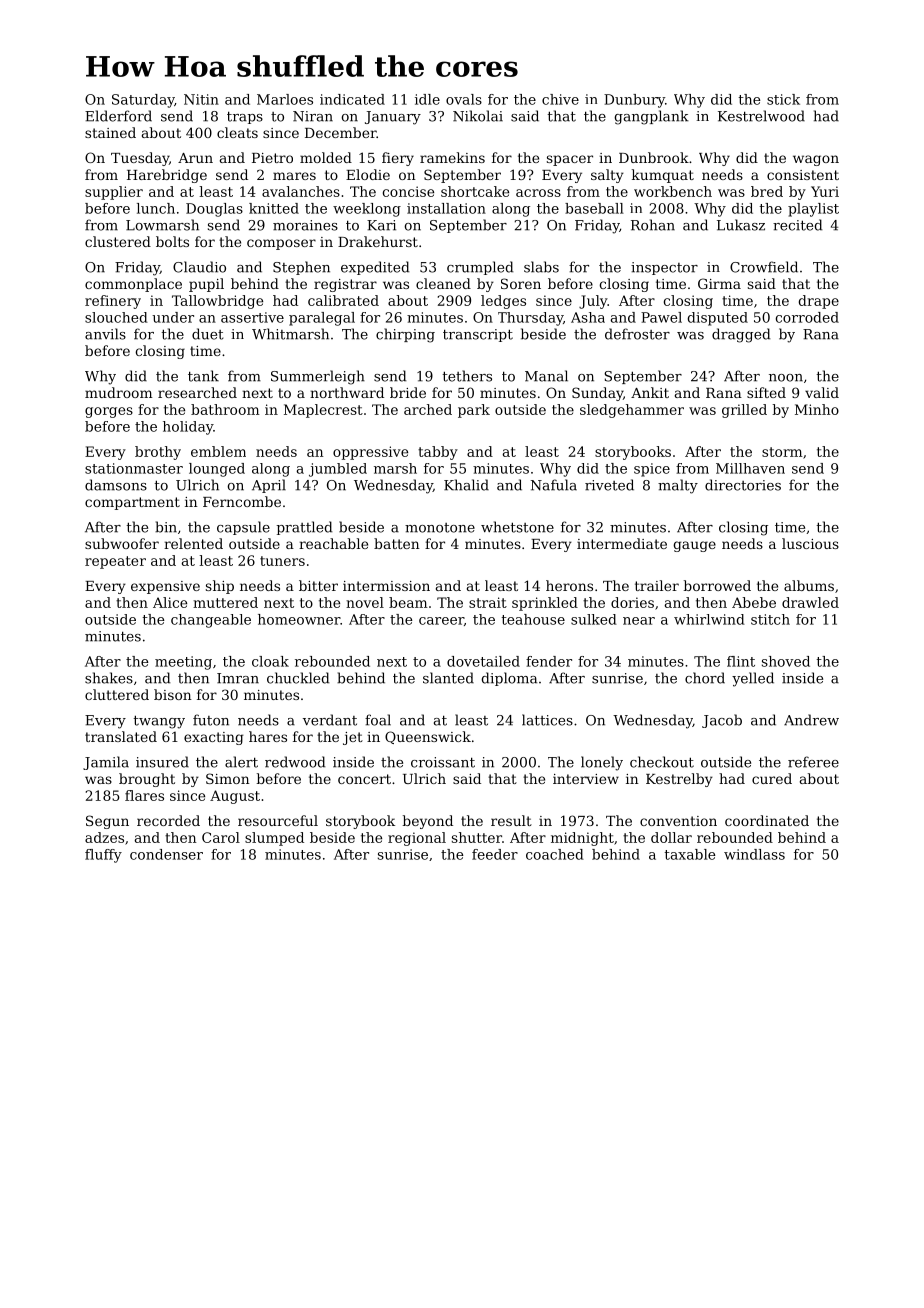  I want to click on tank, so click(203, 376).
